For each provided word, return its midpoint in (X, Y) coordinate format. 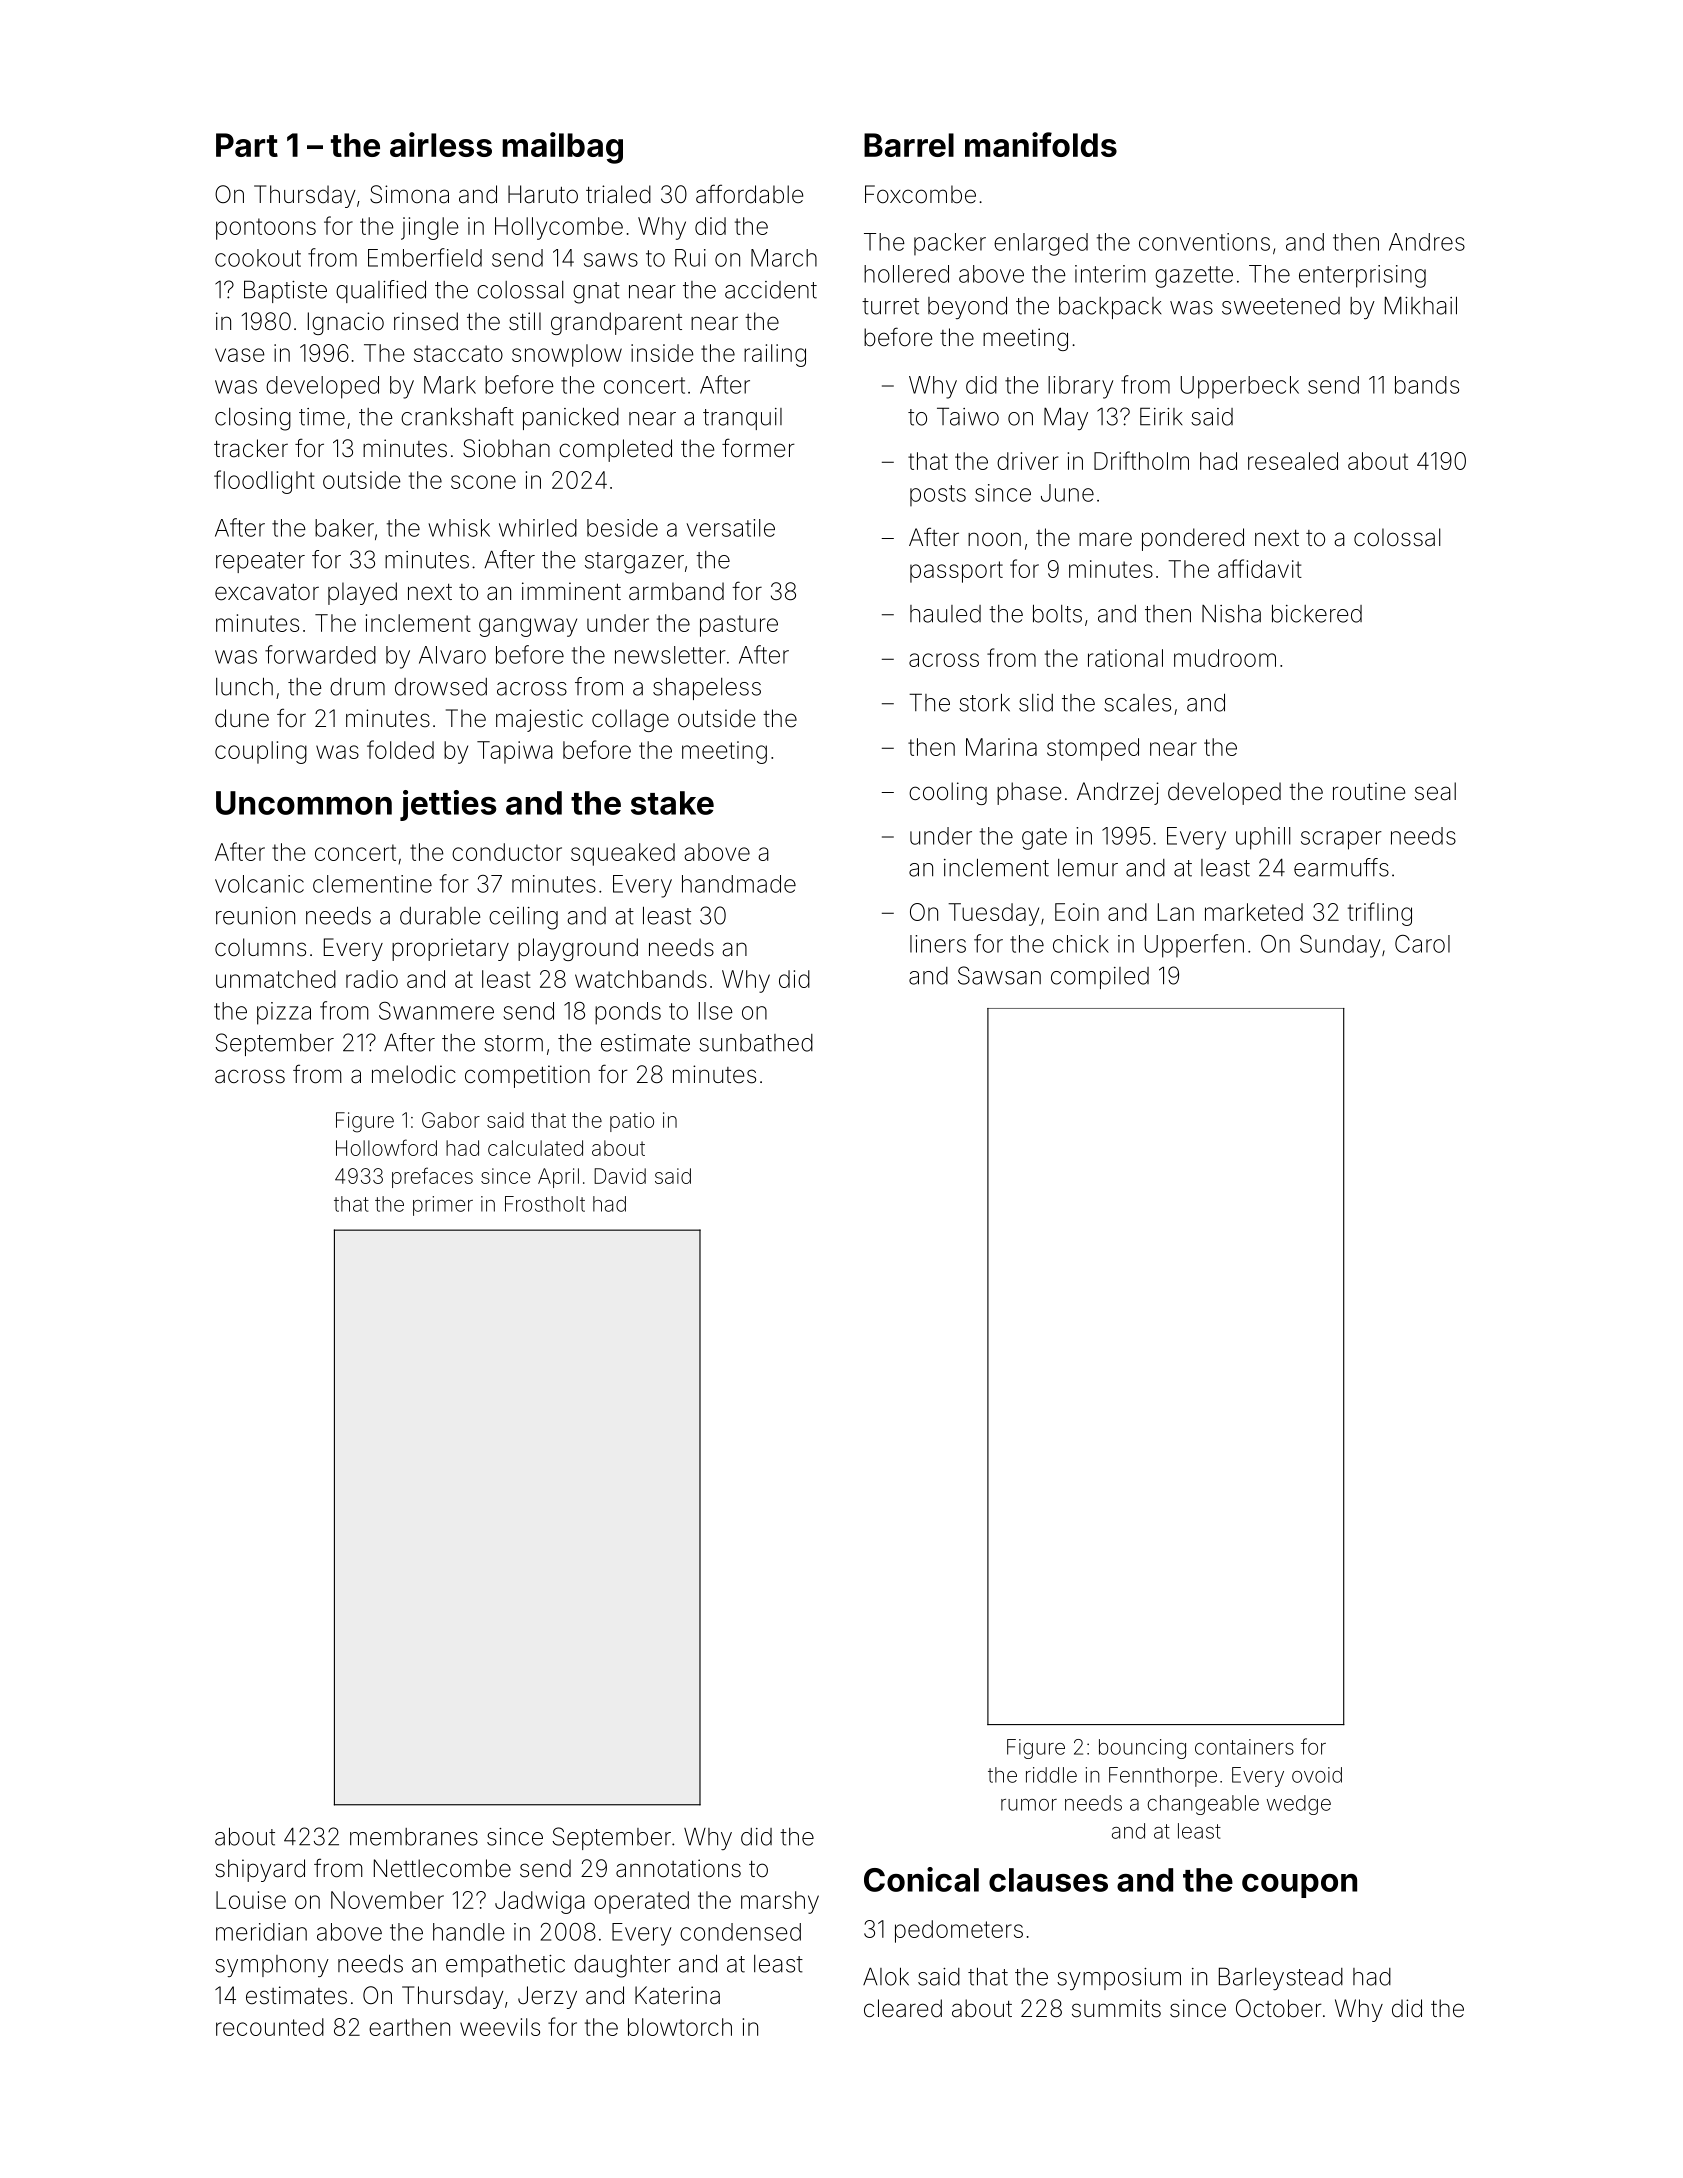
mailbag (562, 148)
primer (443, 1206)
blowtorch (680, 2027)
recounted (270, 2027)
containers (1244, 1747)
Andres (1427, 242)
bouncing (1142, 1749)
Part (247, 145)
